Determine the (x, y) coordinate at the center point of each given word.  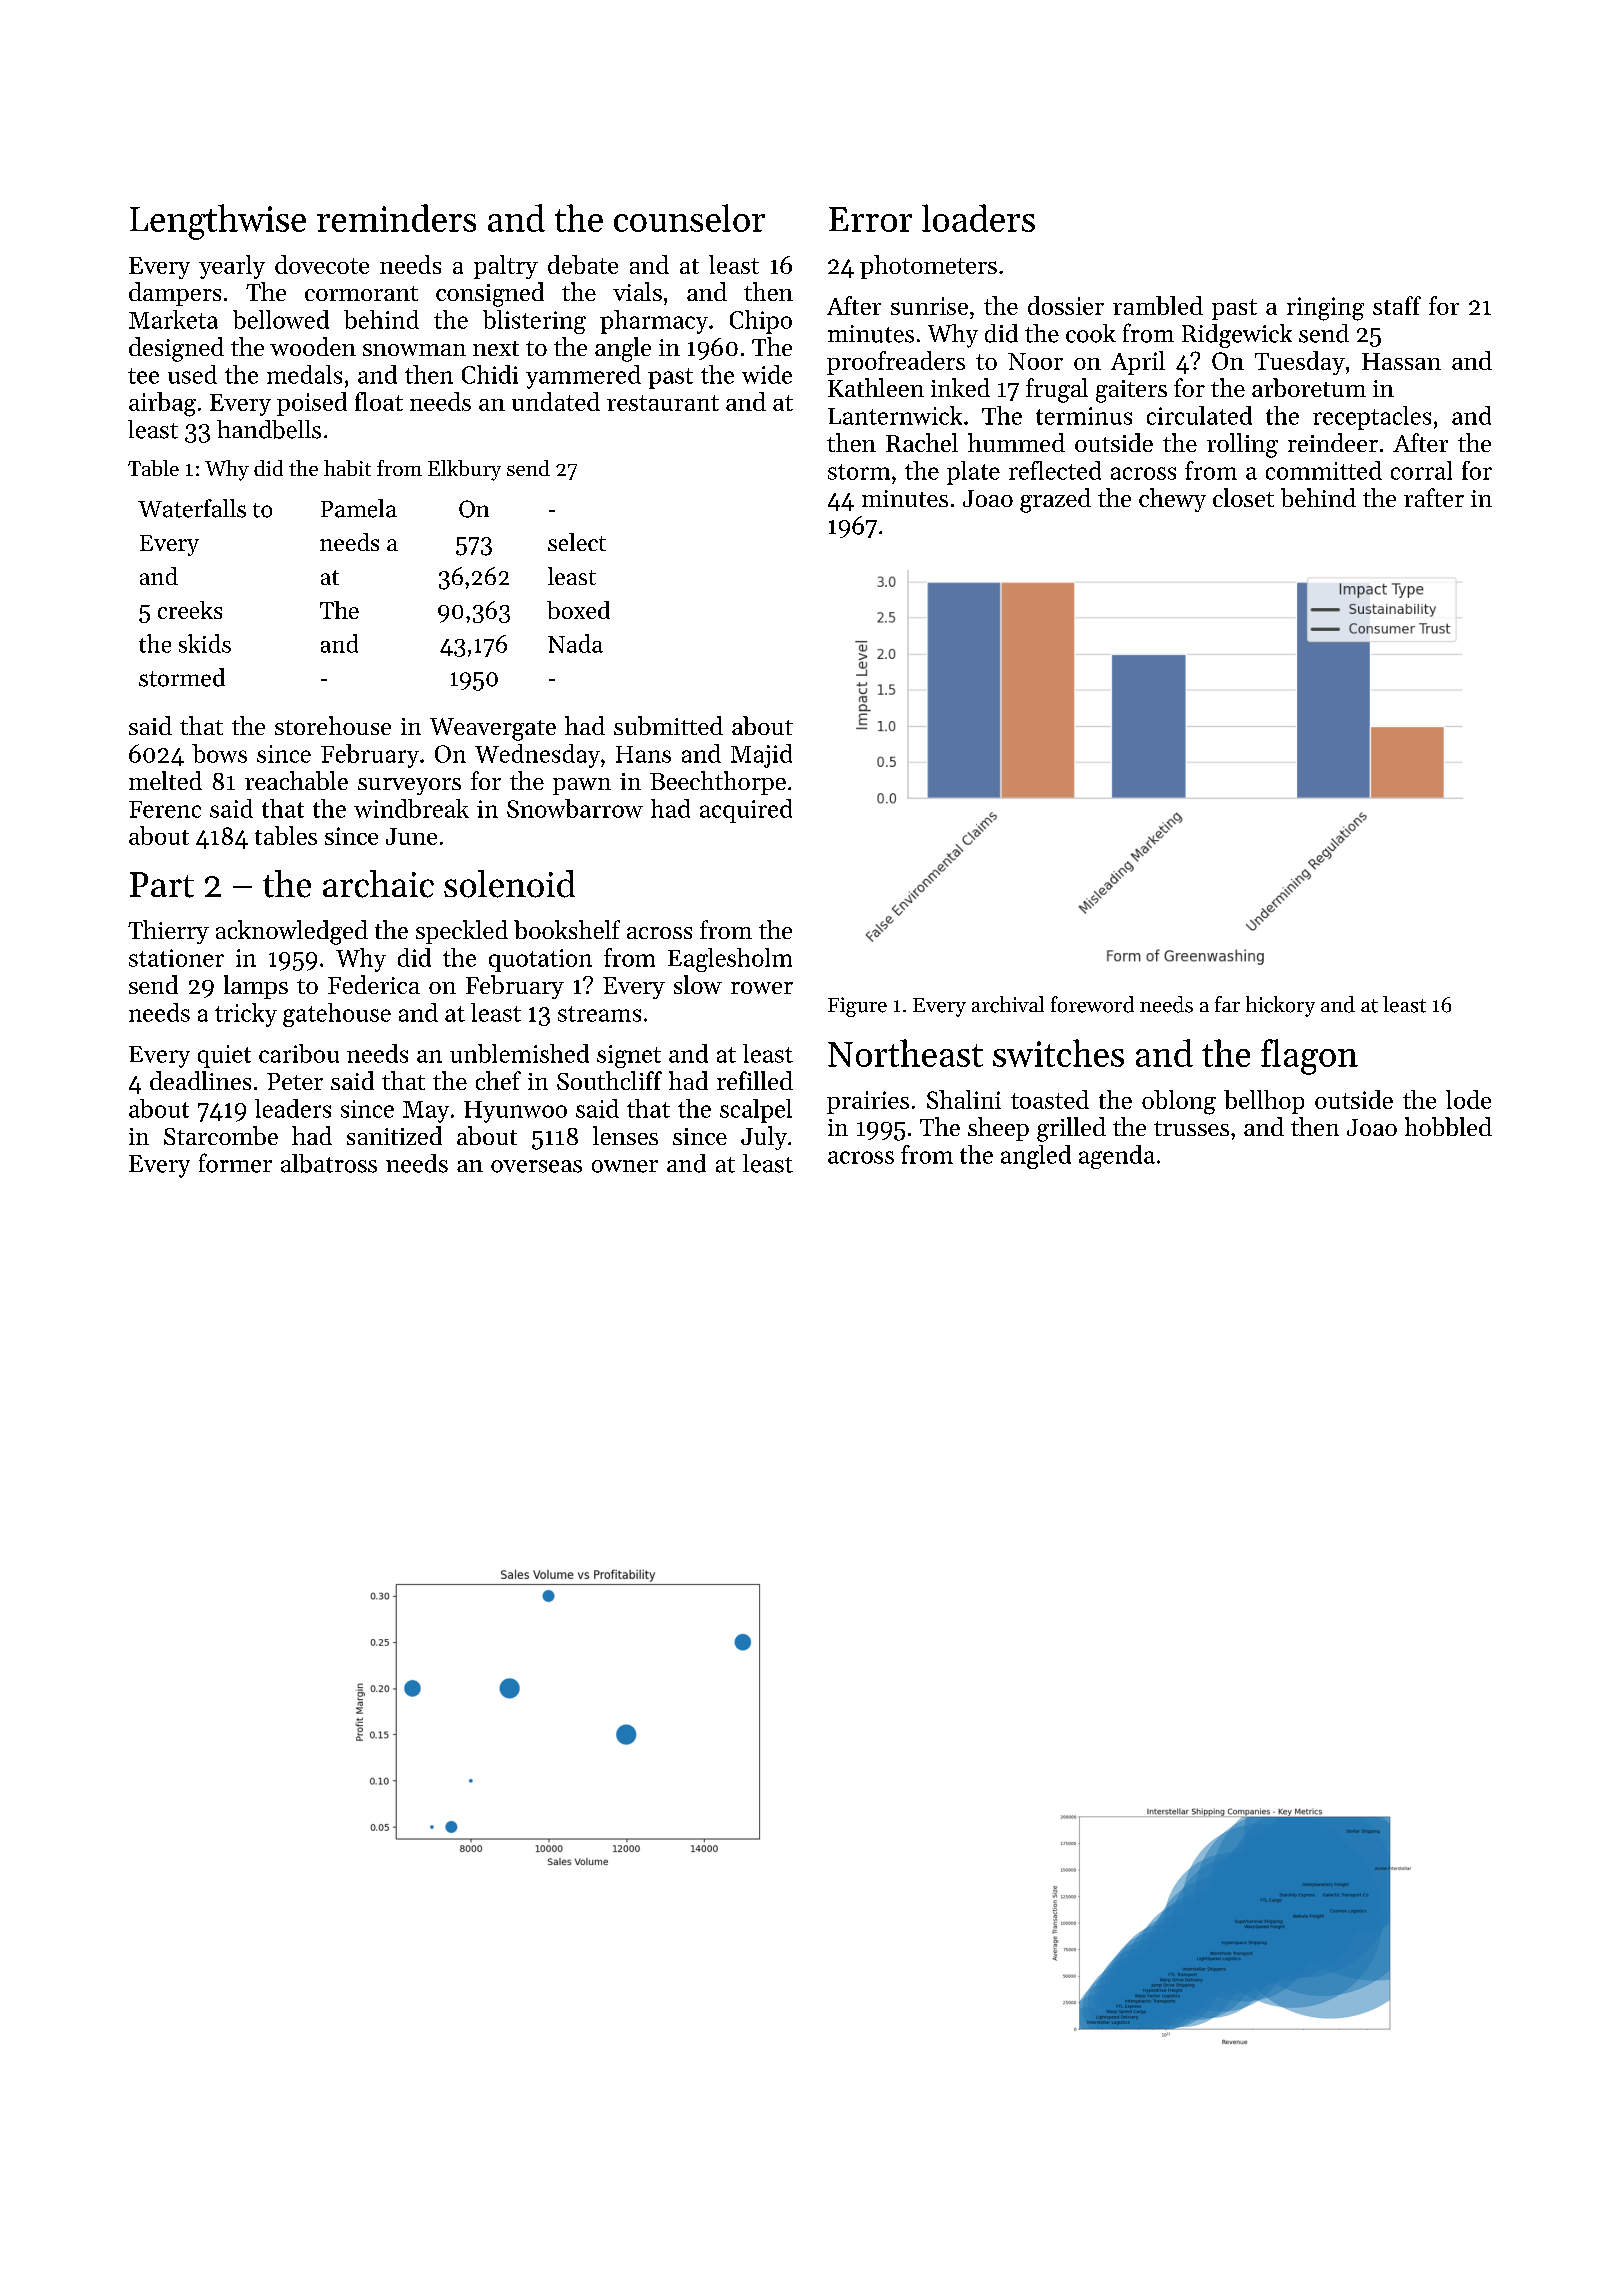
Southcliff (609, 1080)
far (1227, 1004)
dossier (1066, 305)
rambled (1158, 305)
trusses (1191, 1128)
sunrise (929, 306)
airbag (162, 404)
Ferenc (165, 809)
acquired (746, 811)
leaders (293, 1108)
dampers (175, 294)
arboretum (1309, 387)
